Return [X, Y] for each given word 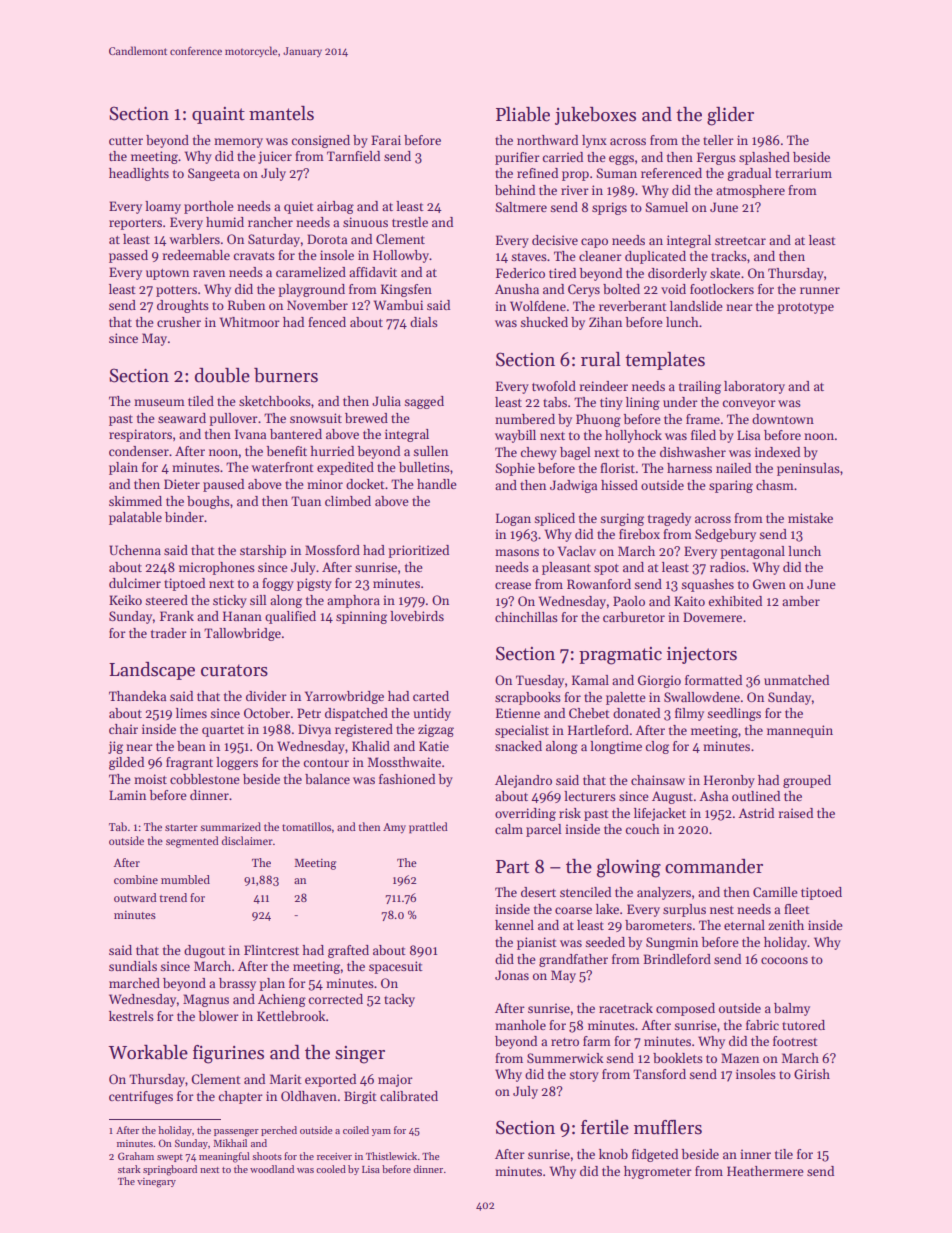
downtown [783, 419]
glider [730, 116]
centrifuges [141, 1097]
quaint [218, 115]
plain [123, 468]
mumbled [185, 879]
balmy [792, 1009]
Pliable [523, 114]
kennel [514, 925]
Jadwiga [573, 486]
